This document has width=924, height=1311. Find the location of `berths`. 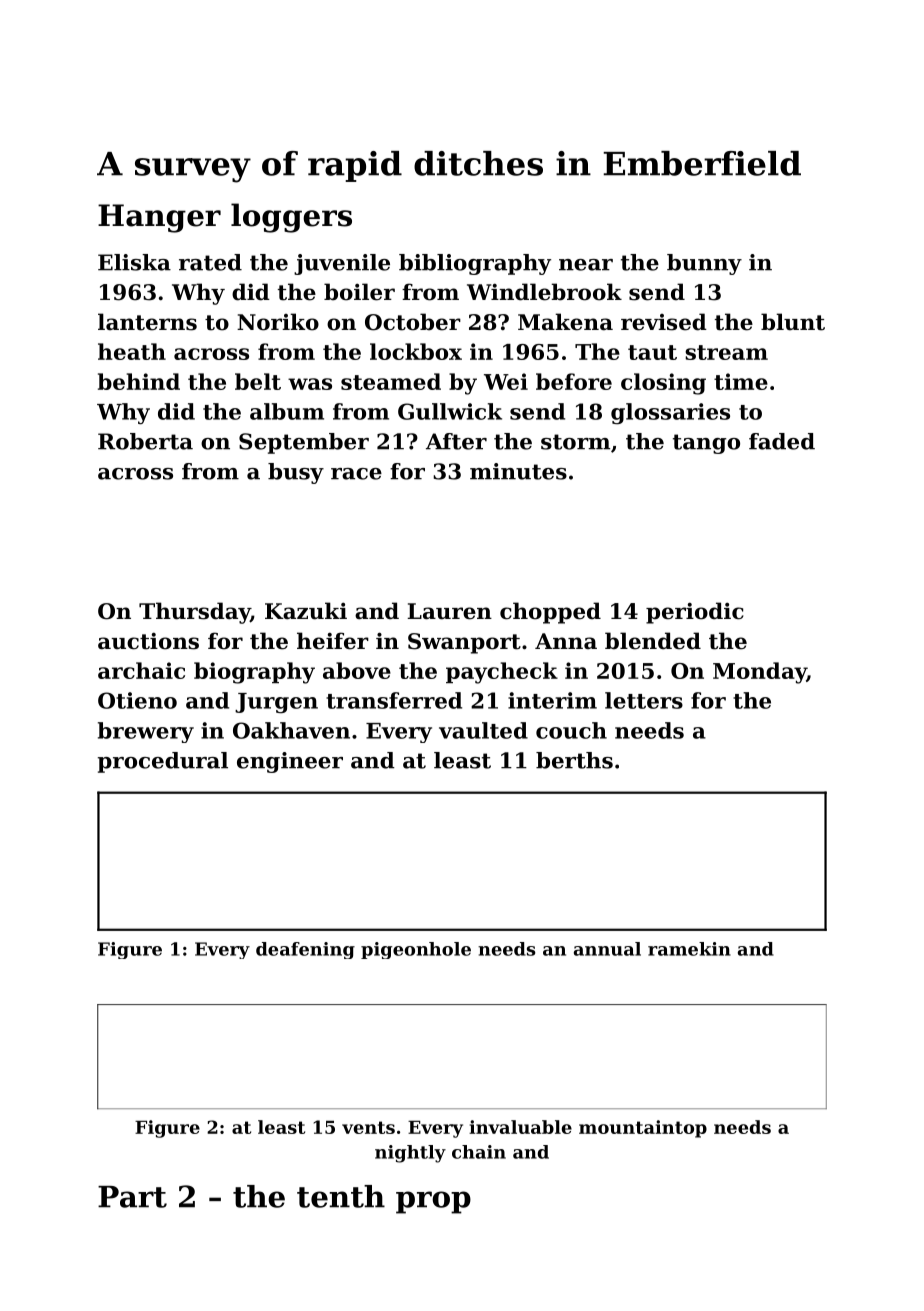

berths is located at coordinates (574, 760).
